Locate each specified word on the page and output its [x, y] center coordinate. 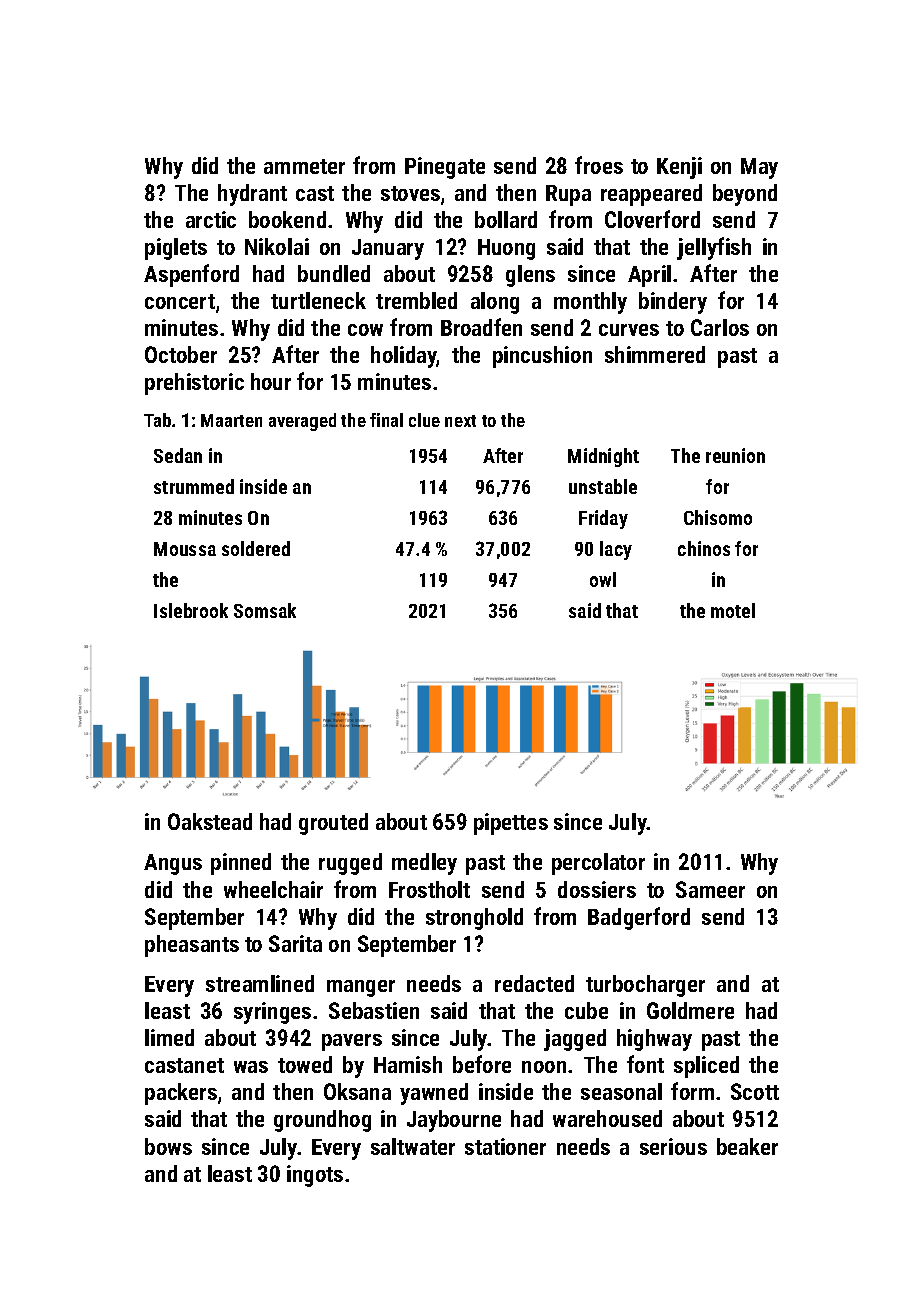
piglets [176, 249]
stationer [505, 1146]
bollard [506, 219]
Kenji [679, 168]
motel [733, 610]
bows [168, 1146]
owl [603, 579]
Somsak [265, 610]
